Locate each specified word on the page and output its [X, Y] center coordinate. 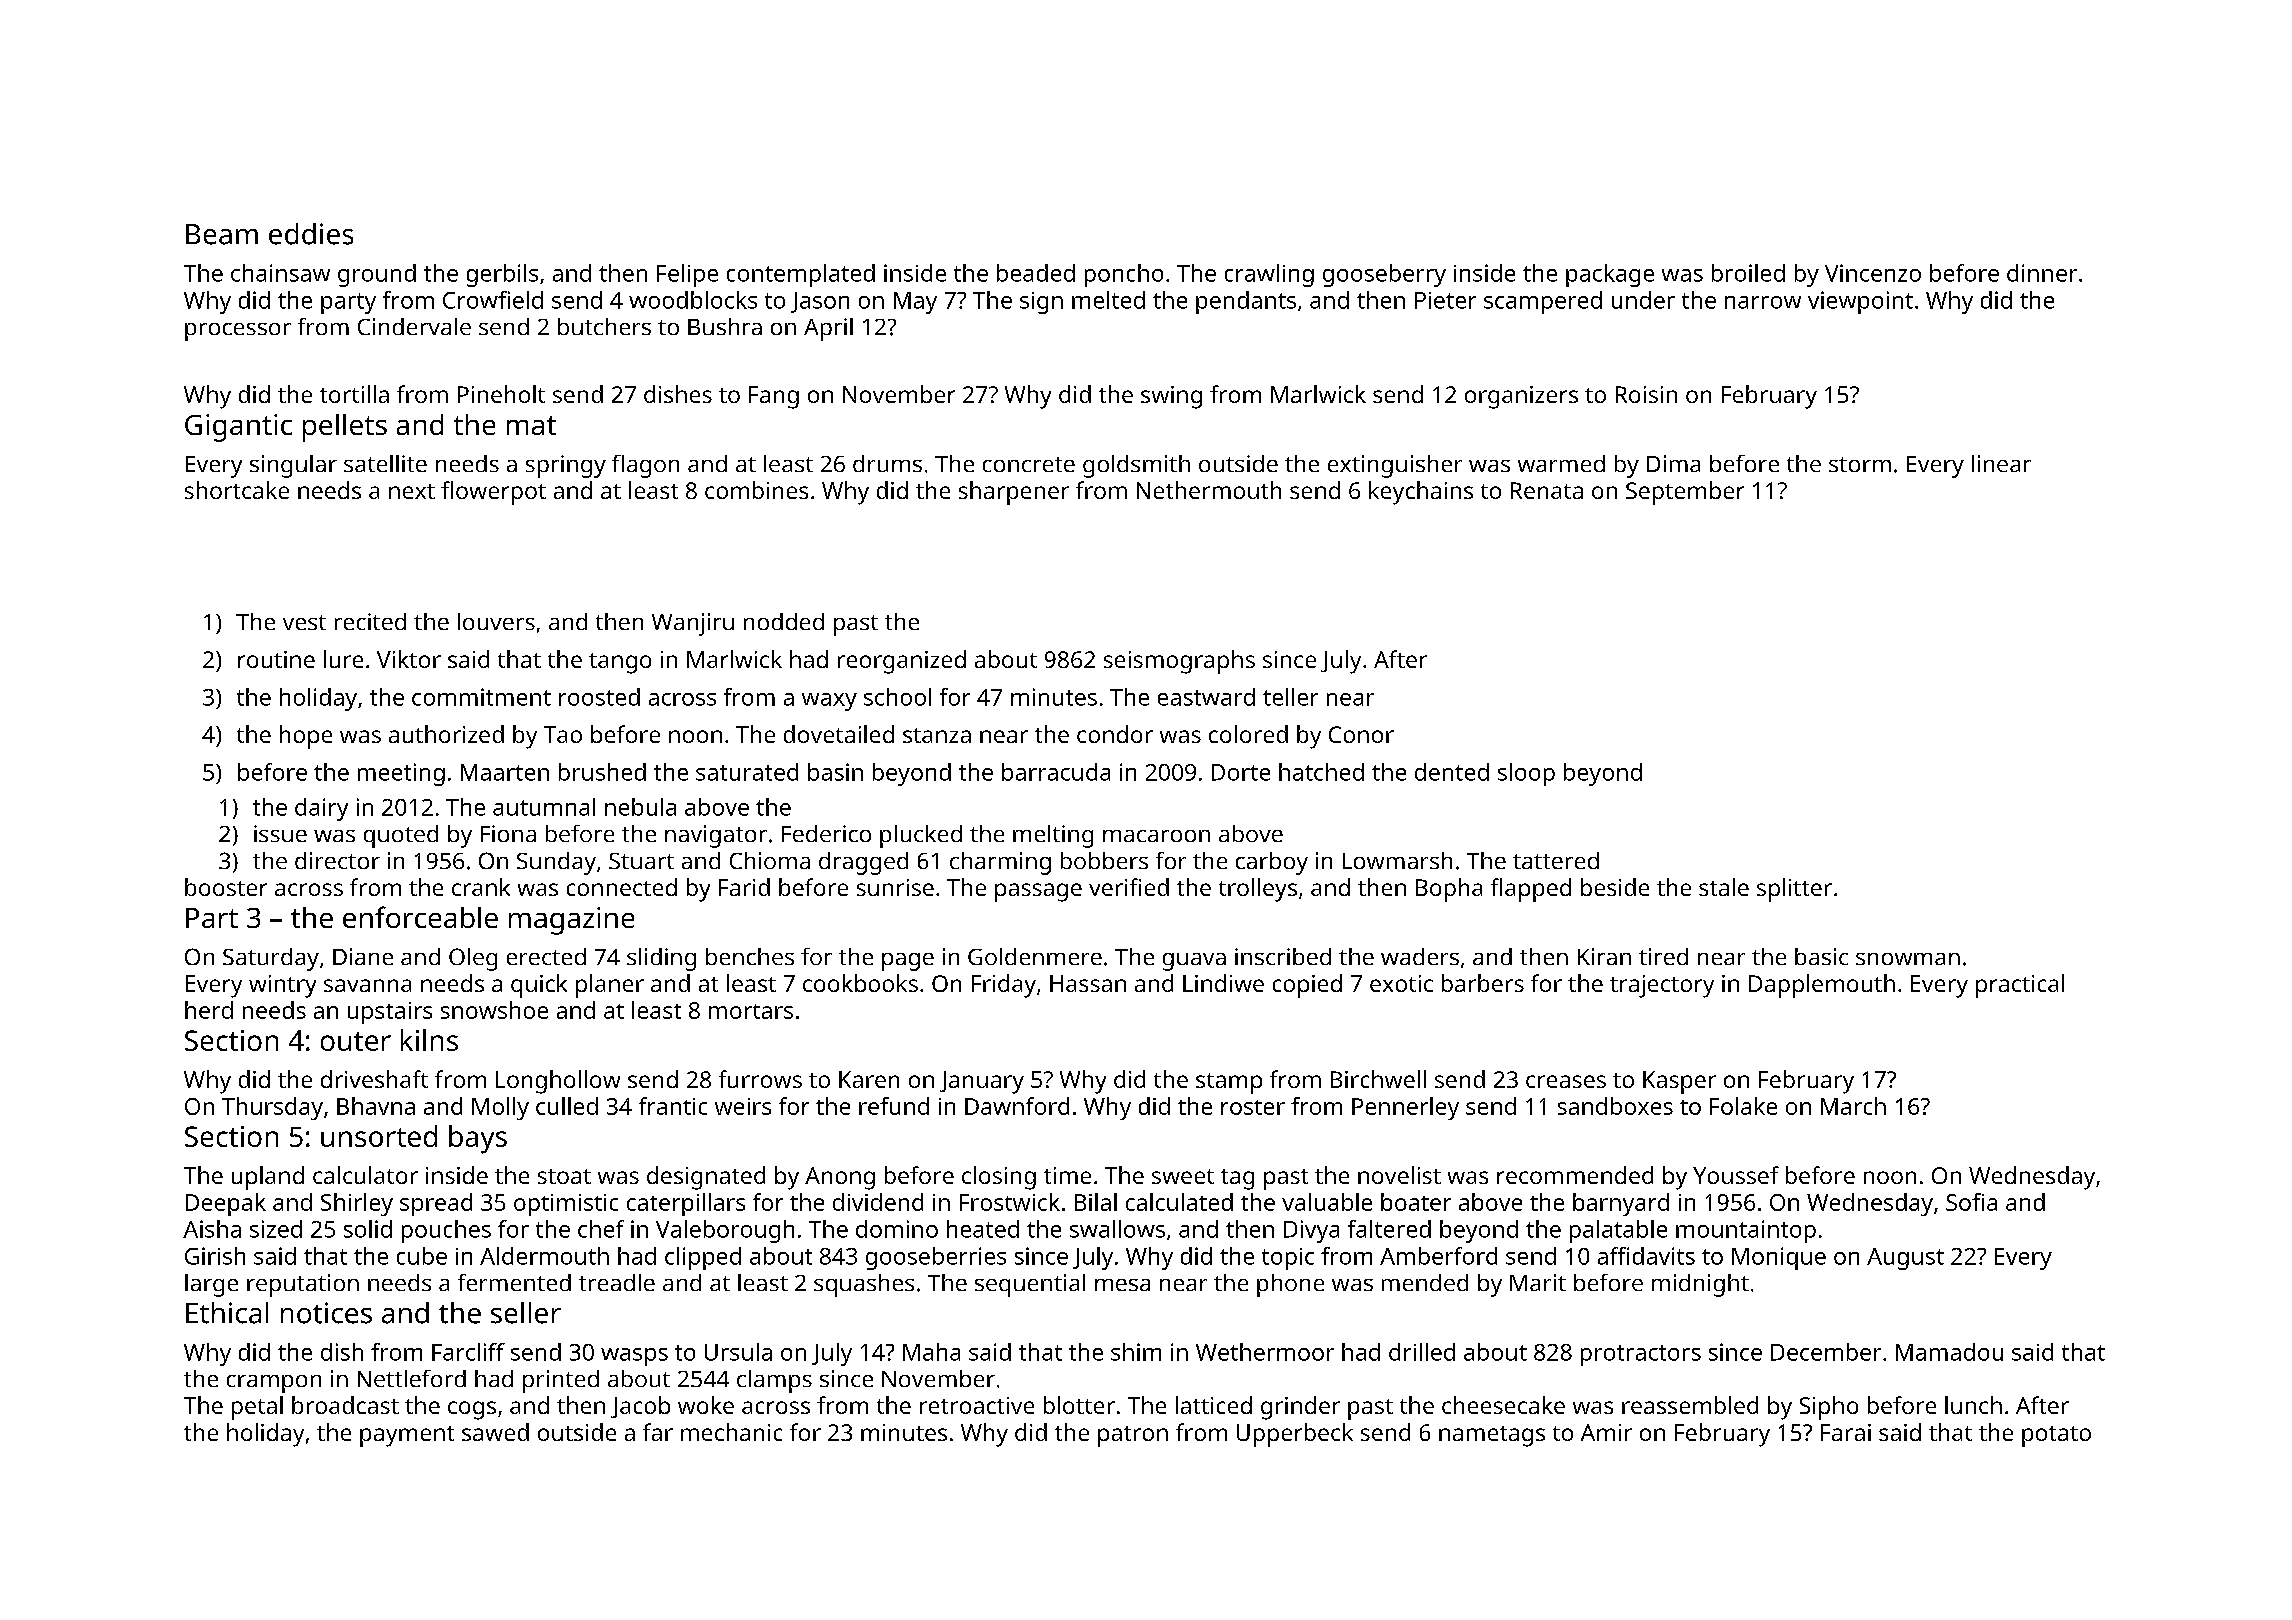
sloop [1526, 774]
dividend [878, 1202]
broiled [1748, 273]
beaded [1036, 273]
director [337, 860]
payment [407, 1436]
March [1853, 1106]
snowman [1908, 959]
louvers [496, 621]
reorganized [902, 662]
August [1905, 1259]
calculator [365, 1175]
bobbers [1104, 860]
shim [1136, 1352]
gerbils [502, 275]
